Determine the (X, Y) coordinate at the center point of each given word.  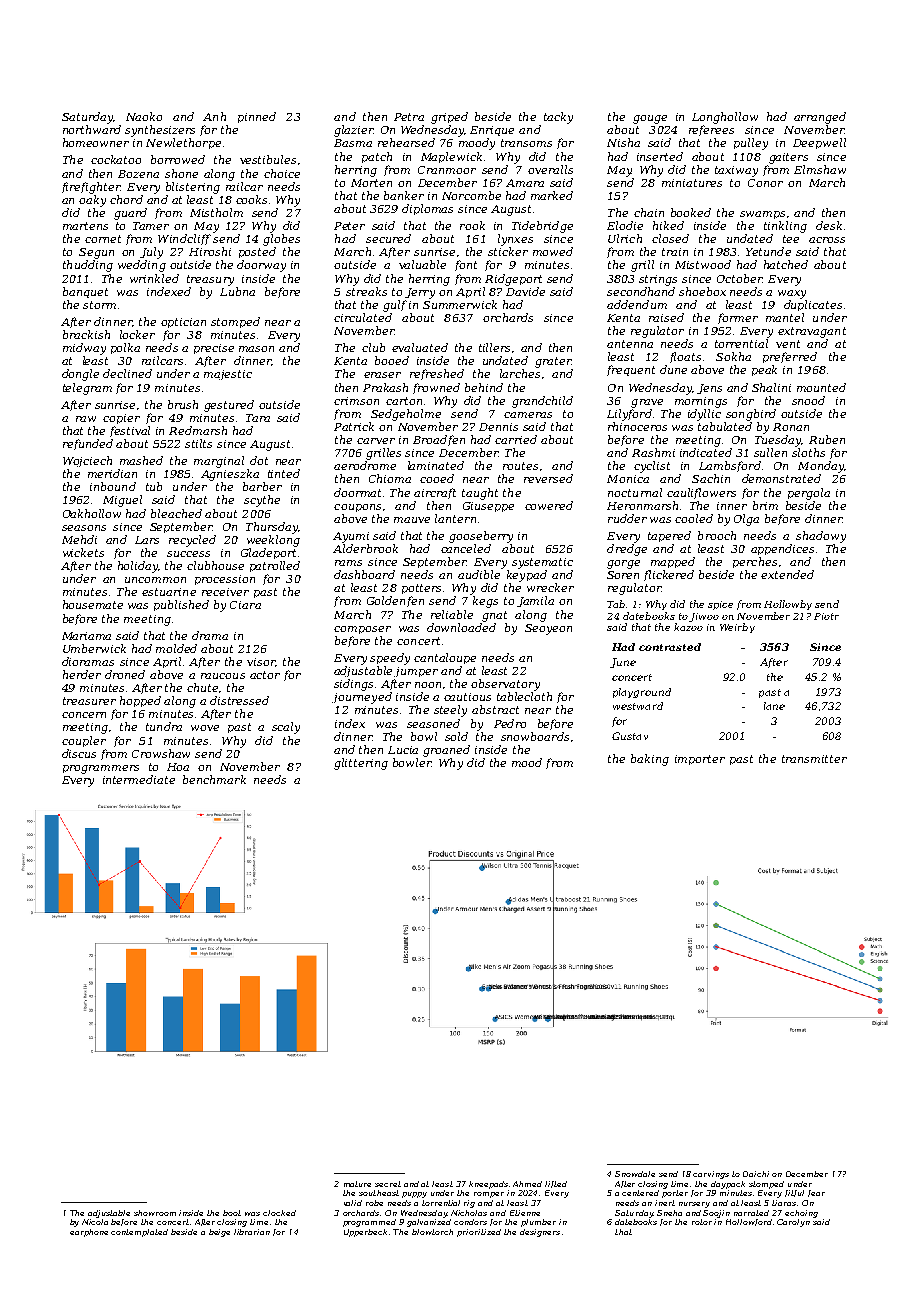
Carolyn (793, 1223)
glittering (361, 764)
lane (774, 706)
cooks (251, 199)
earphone (89, 1233)
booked (691, 212)
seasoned (433, 723)
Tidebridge (542, 227)
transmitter (814, 759)
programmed (369, 1223)
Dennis (498, 427)
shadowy (821, 537)
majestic (228, 375)
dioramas (88, 661)
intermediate (139, 779)
